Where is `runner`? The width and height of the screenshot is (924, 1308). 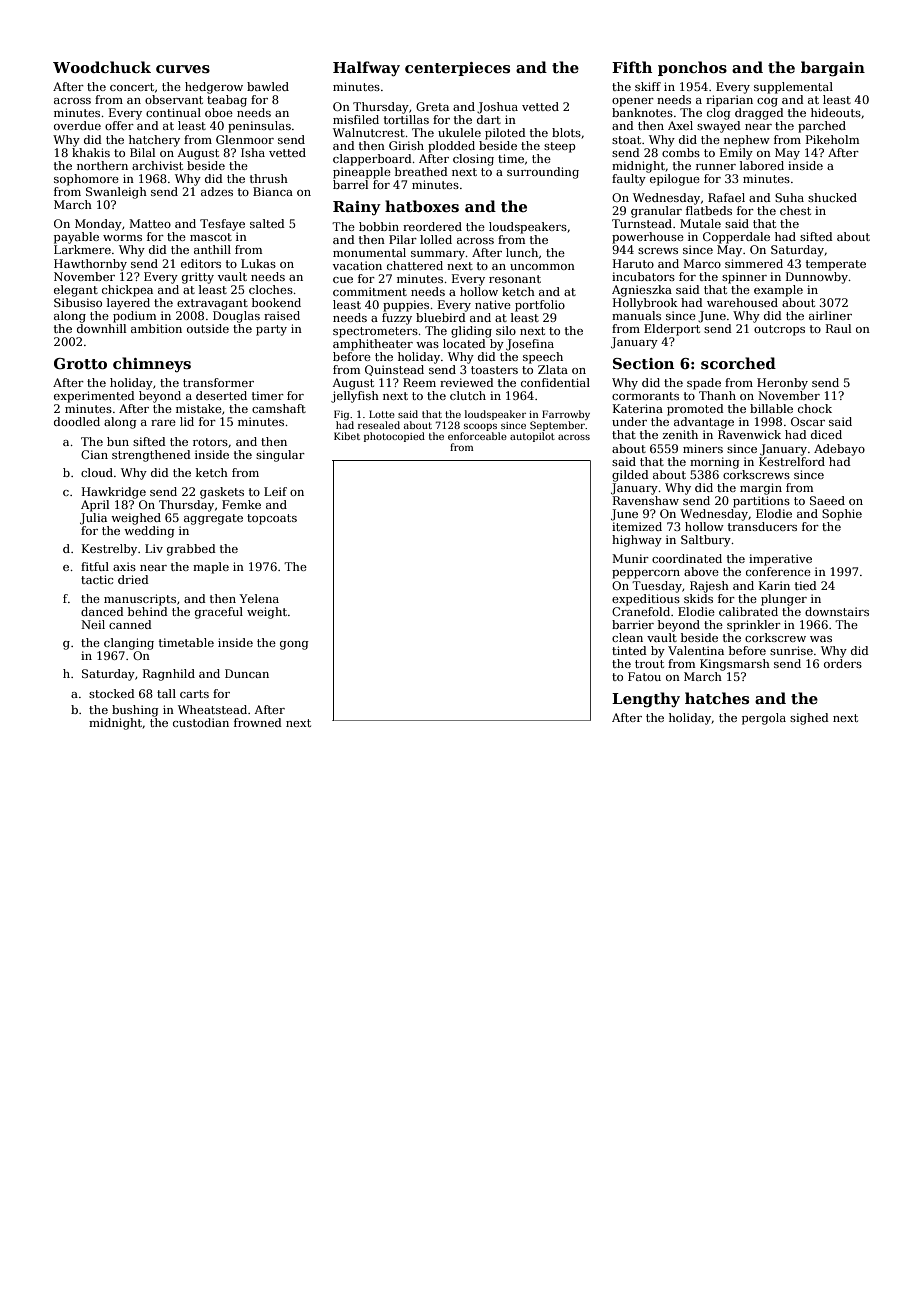 runner is located at coordinates (716, 167).
